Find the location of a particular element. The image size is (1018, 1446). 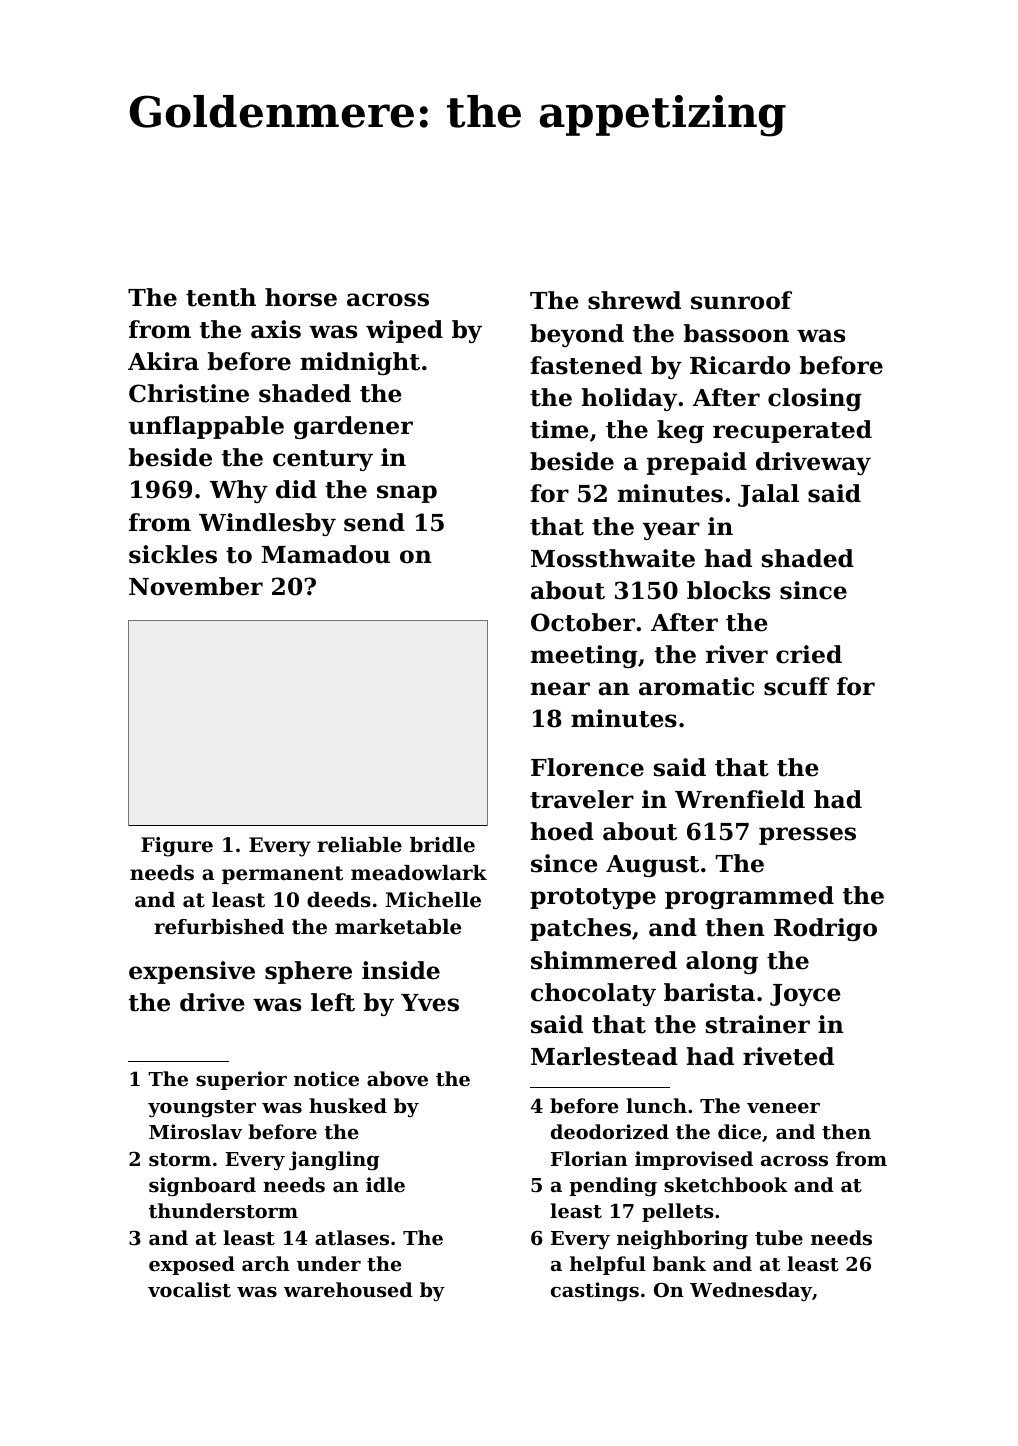

sunroof is located at coordinates (741, 300).
